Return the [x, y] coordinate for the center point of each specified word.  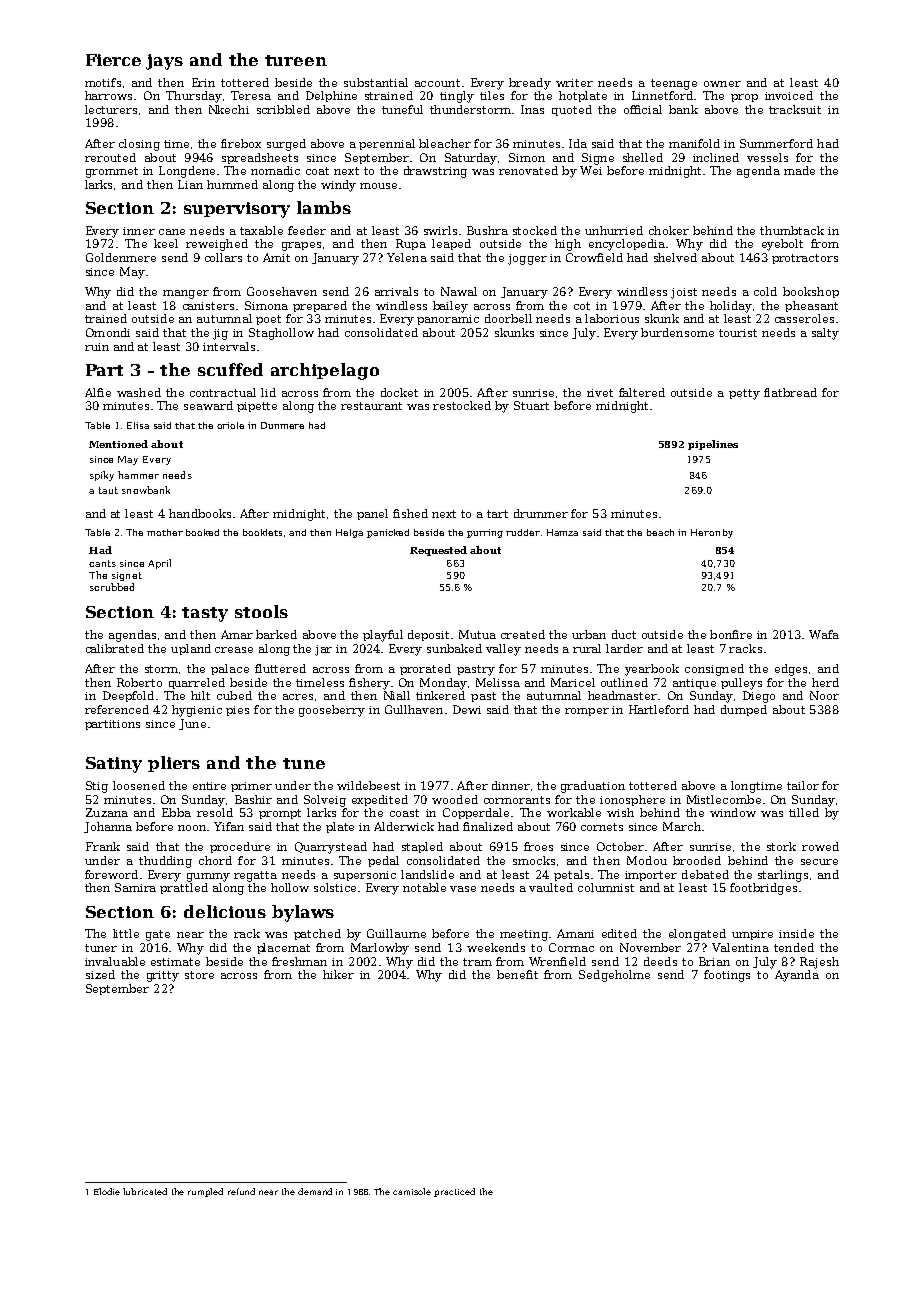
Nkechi [229, 109]
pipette [257, 407]
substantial [376, 82]
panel [372, 514]
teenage [674, 84]
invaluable [115, 961]
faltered [642, 392]
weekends [496, 947]
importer [651, 876]
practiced [454, 1192]
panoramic [448, 320]
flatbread [790, 392]
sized [100, 974]
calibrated [115, 648]
